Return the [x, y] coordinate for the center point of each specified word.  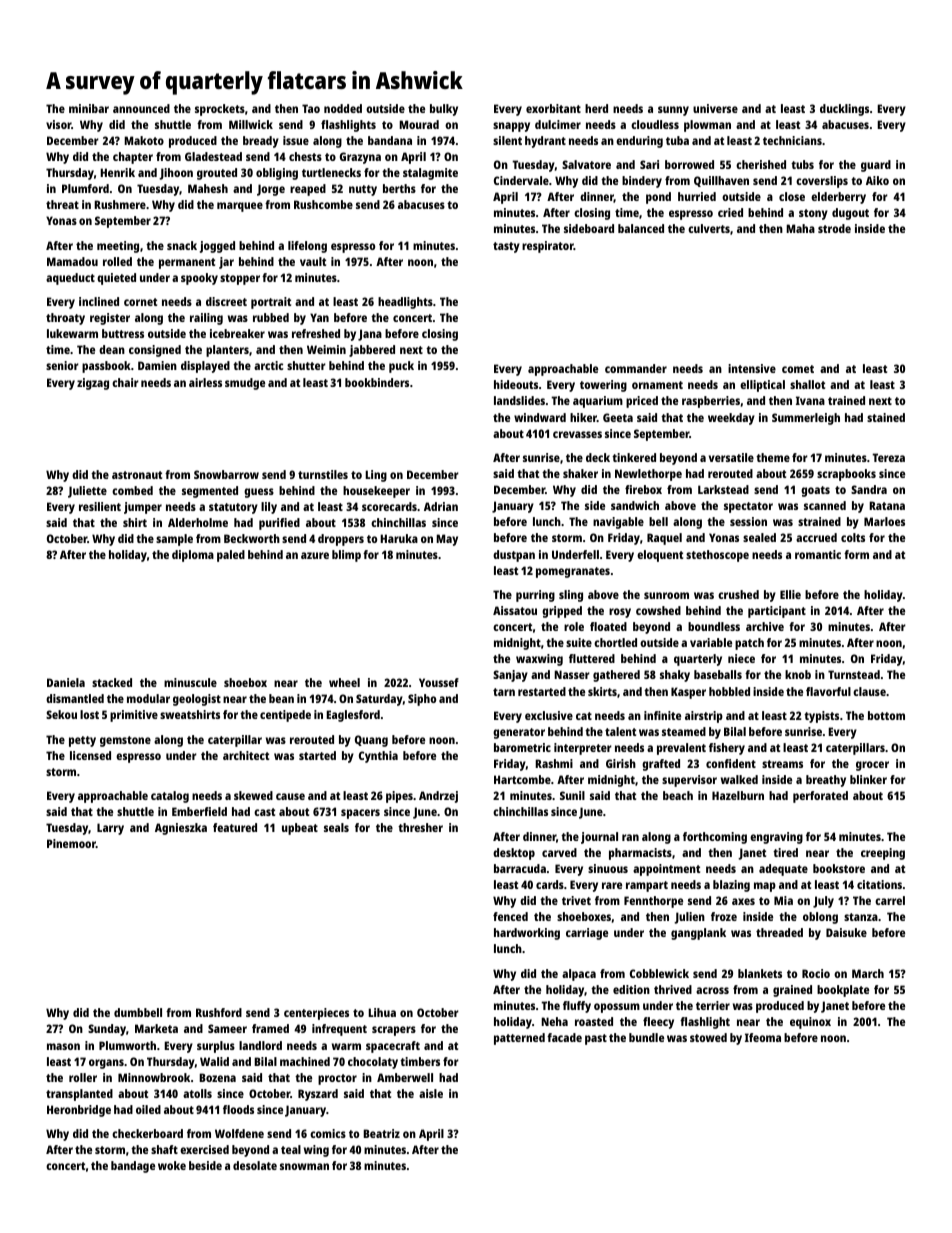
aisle [431, 1093]
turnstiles [323, 474]
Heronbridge [79, 1111]
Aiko [877, 180]
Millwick [251, 124]
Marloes [884, 521]
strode [834, 228]
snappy [511, 127]
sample [174, 540]
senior [62, 365]
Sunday [107, 1030]
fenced [510, 916]
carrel [890, 900]
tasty [506, 247]
